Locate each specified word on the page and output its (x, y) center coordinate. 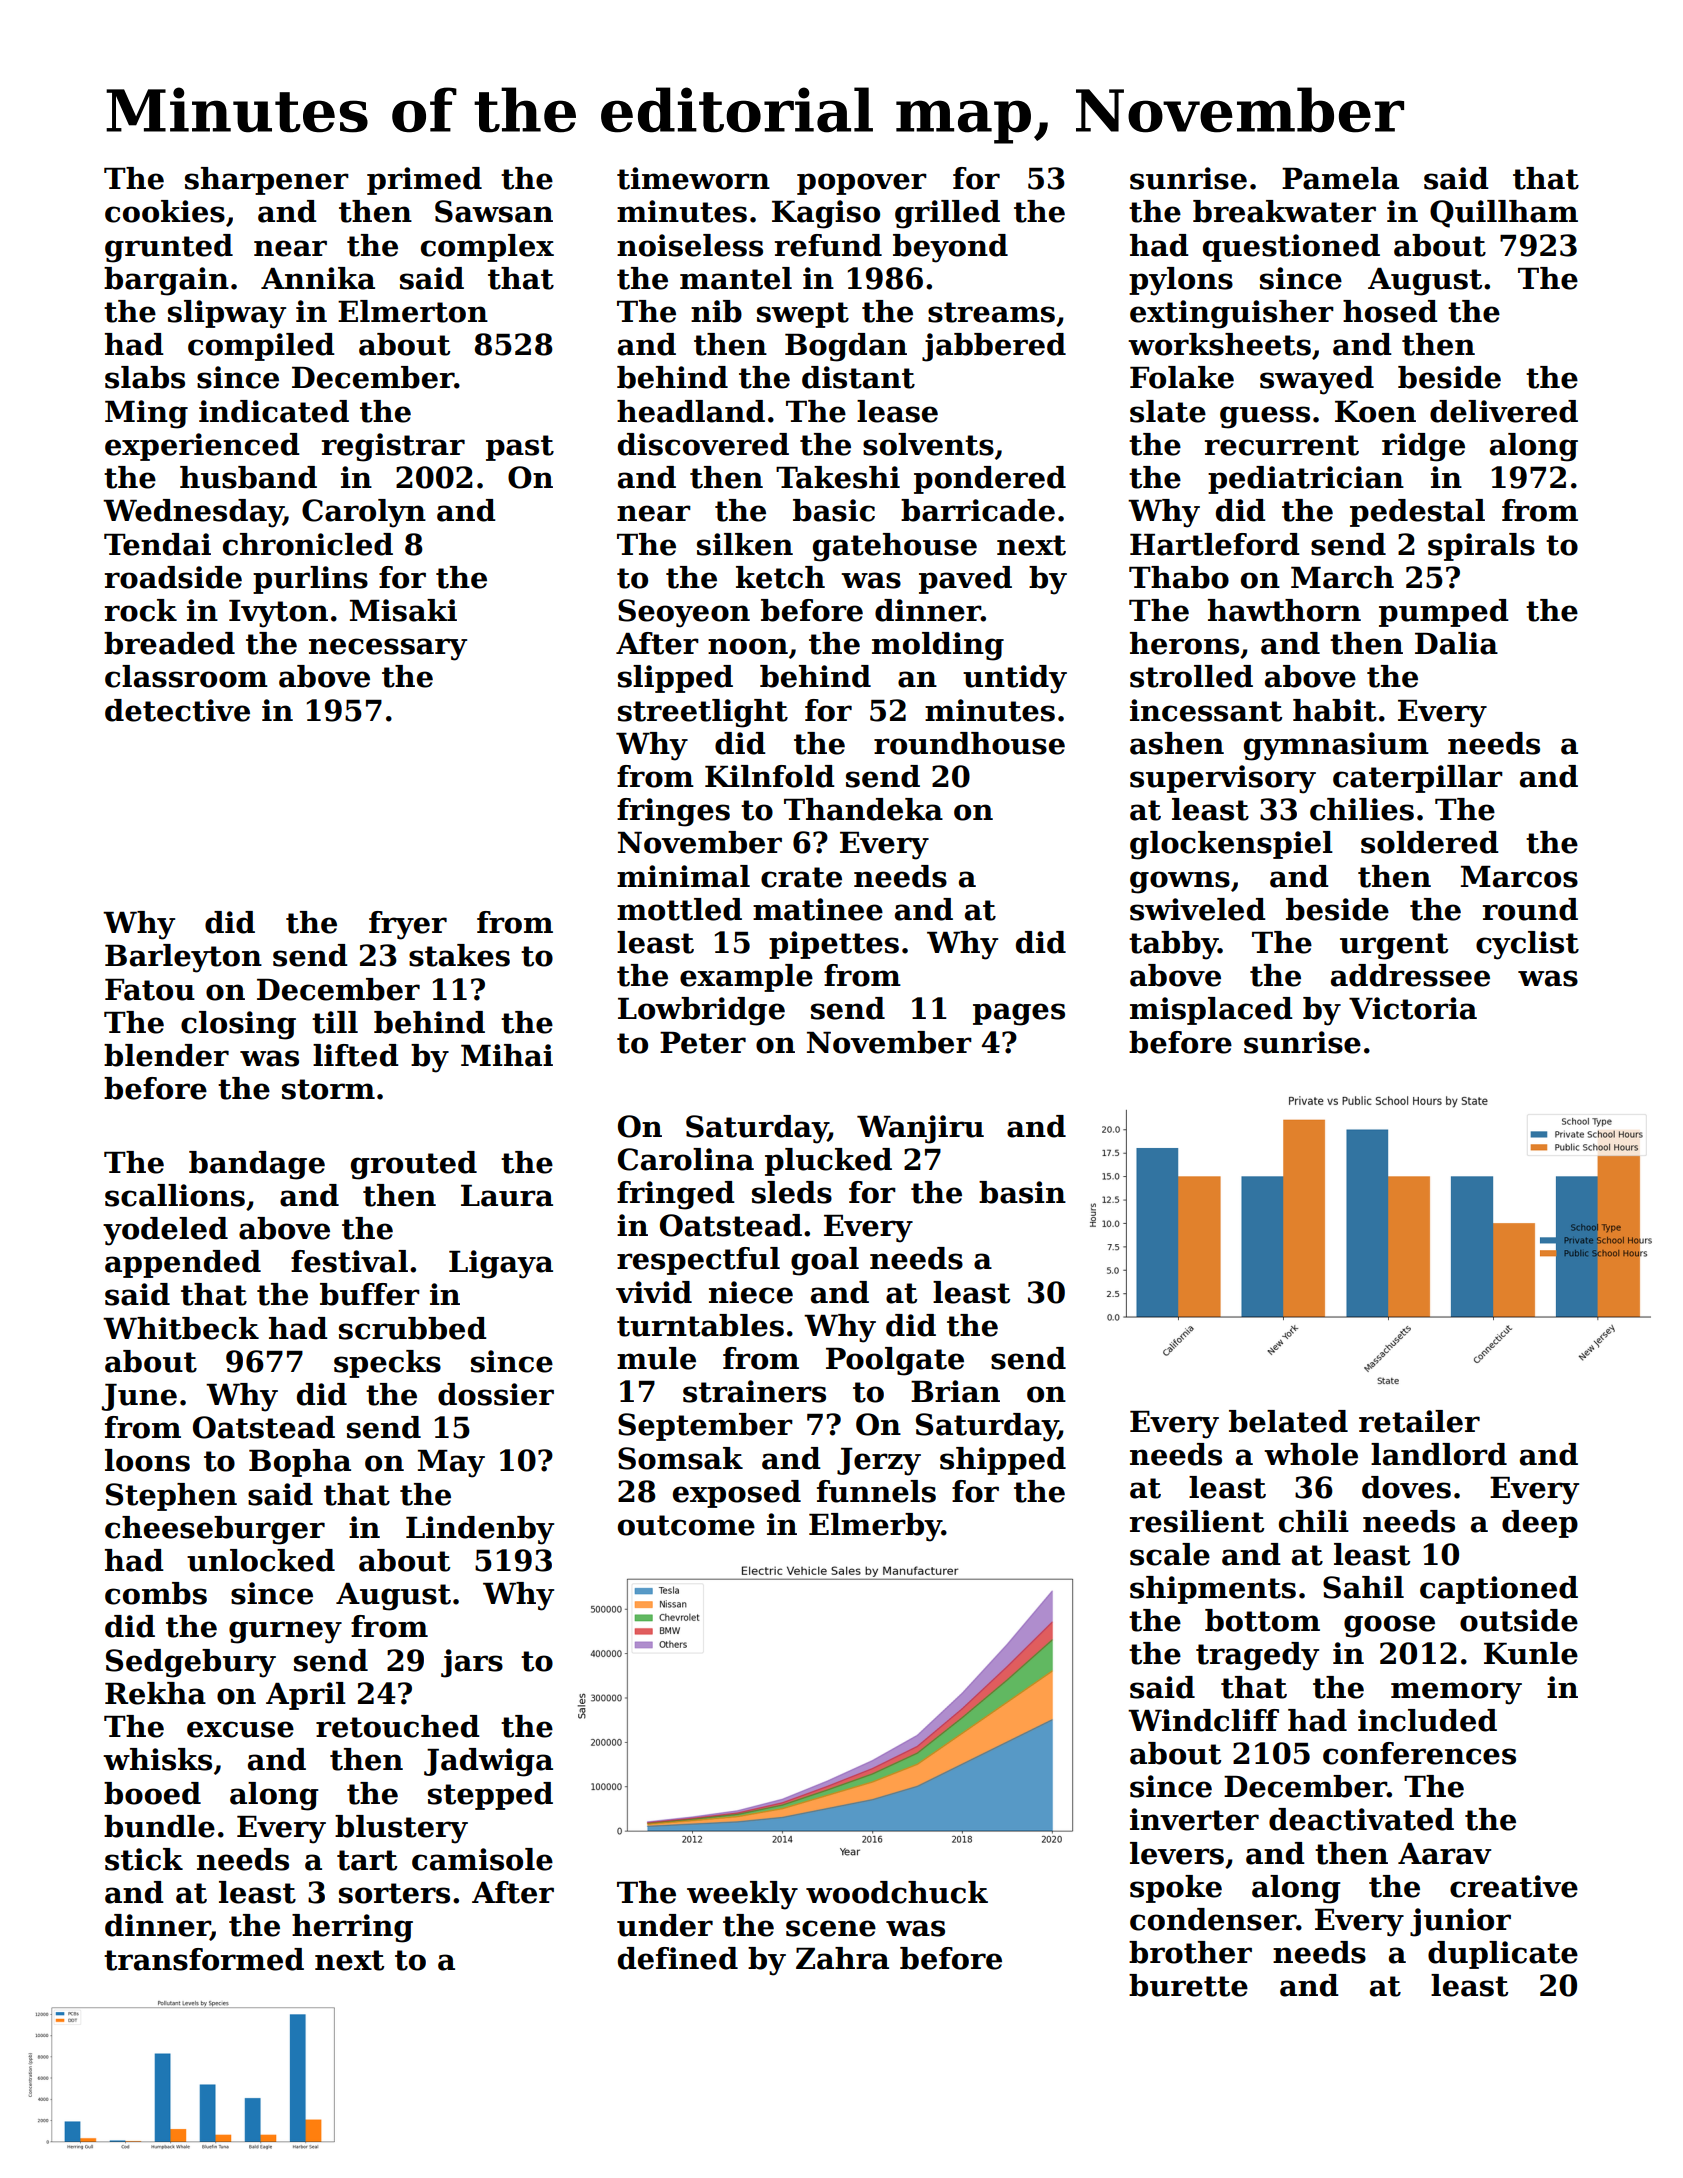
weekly (742, 1895)
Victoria (1413, 1008)
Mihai (507, 1055)
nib (716, 311)
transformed (204, 1959)
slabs (145, 377)
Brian (955, 1391)
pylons (1181, 281)
